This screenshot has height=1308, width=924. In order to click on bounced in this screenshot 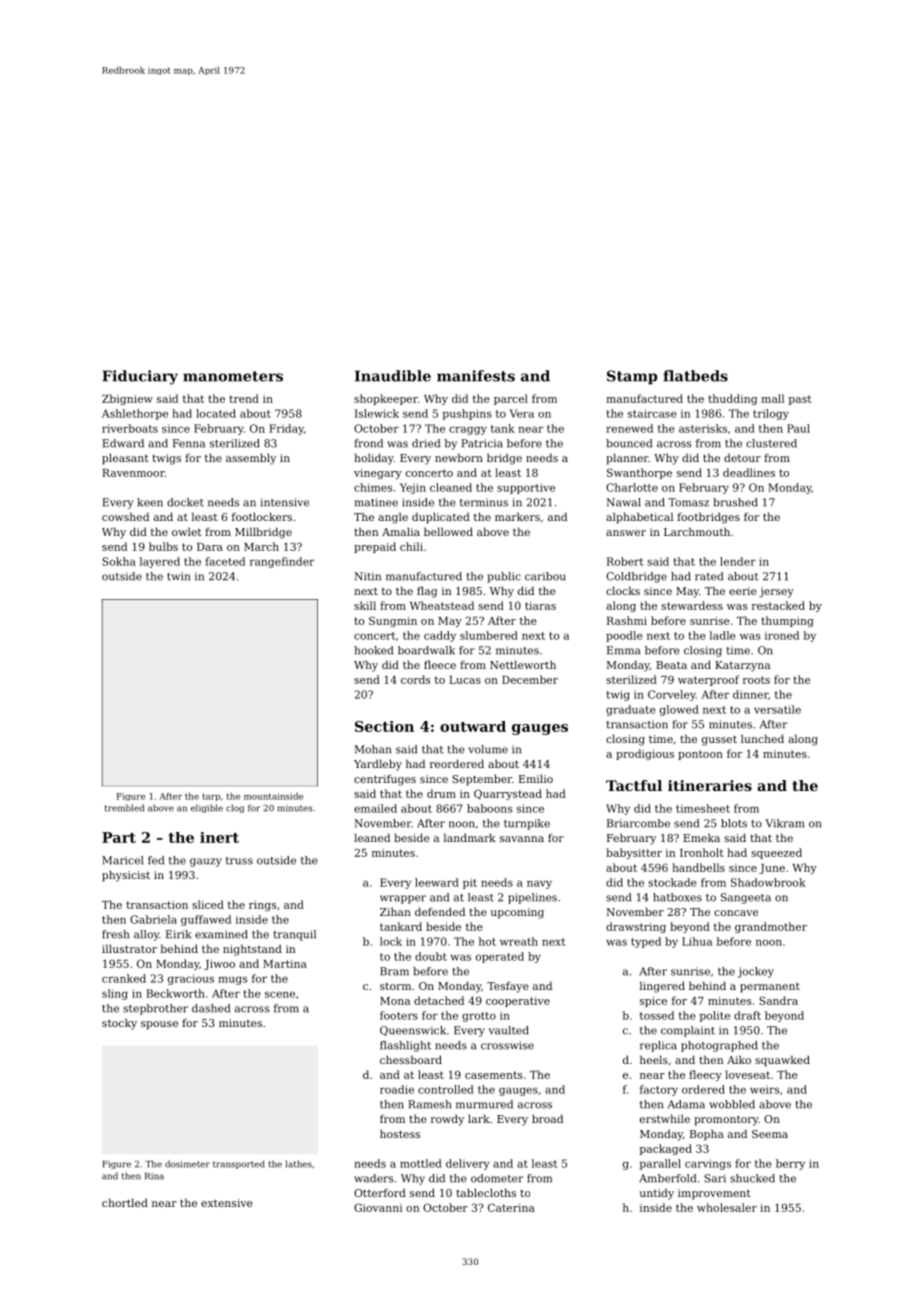, I will do `click(629, 443)`.
